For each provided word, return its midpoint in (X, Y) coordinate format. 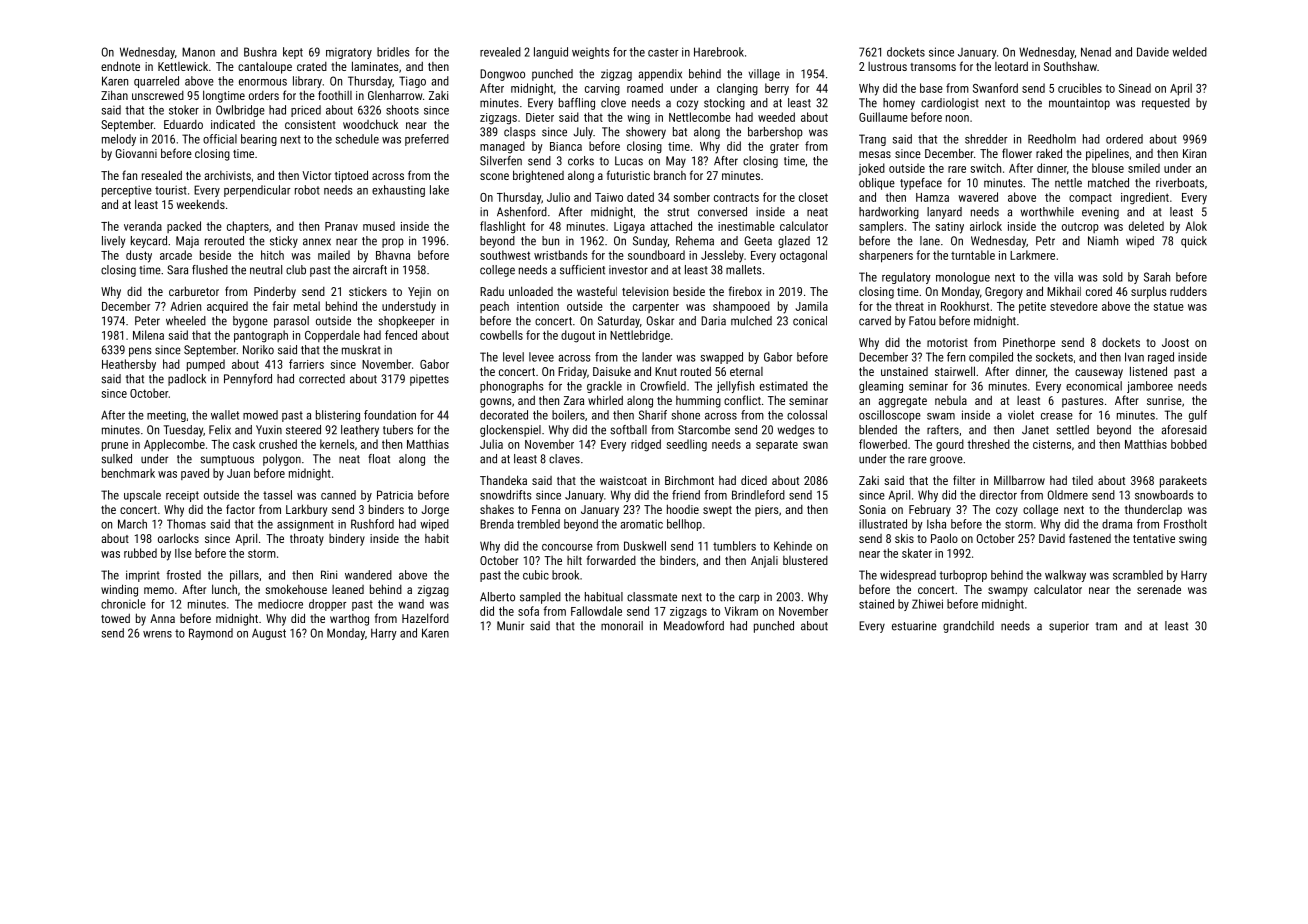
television (645, 291)
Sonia (872, 509)
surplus (1149, 292)
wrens (157, 634)
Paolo (944, 538)
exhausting (398, 191)
